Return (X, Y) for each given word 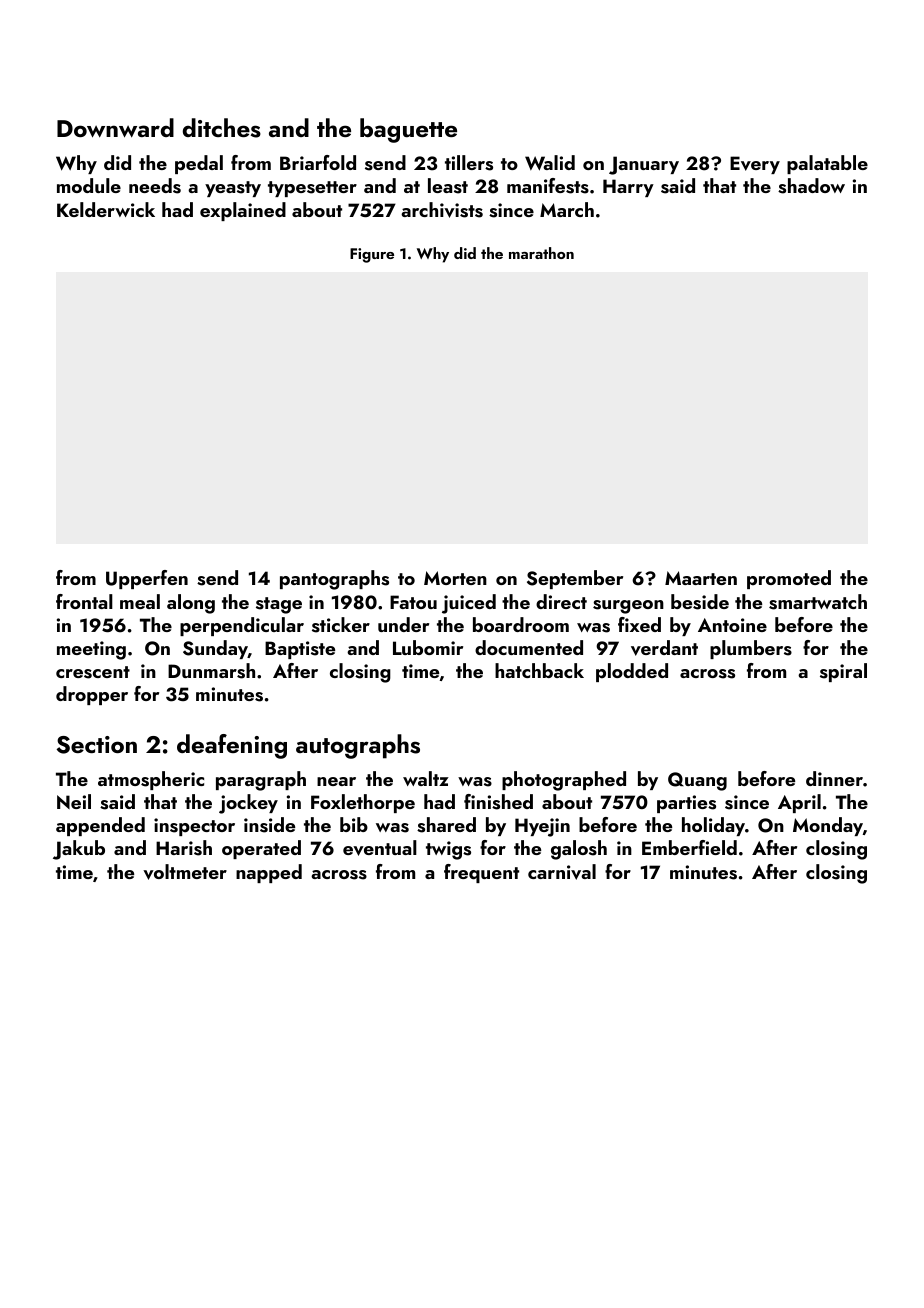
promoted (789, 579)
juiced (469, 604)
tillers (469, 163)
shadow (811, 186)
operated (261, 849)
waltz (426, 778)
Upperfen (147, 579)
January (644, 165)
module (89, 185)
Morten (455, 578)
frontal (84, 601)
